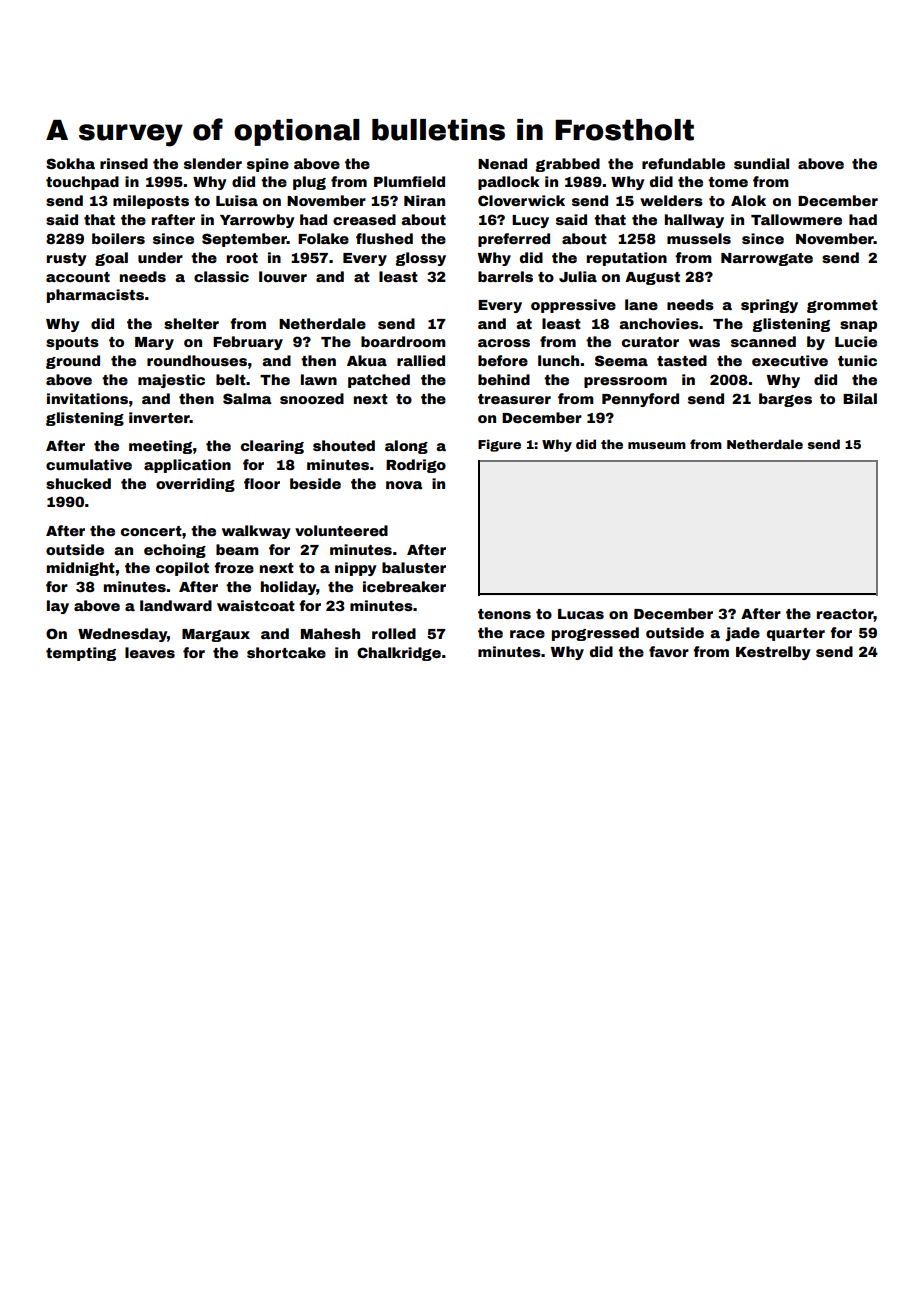 This screenshot has height=1308, width=924. I want to click on majestic, so click(171, 381).
